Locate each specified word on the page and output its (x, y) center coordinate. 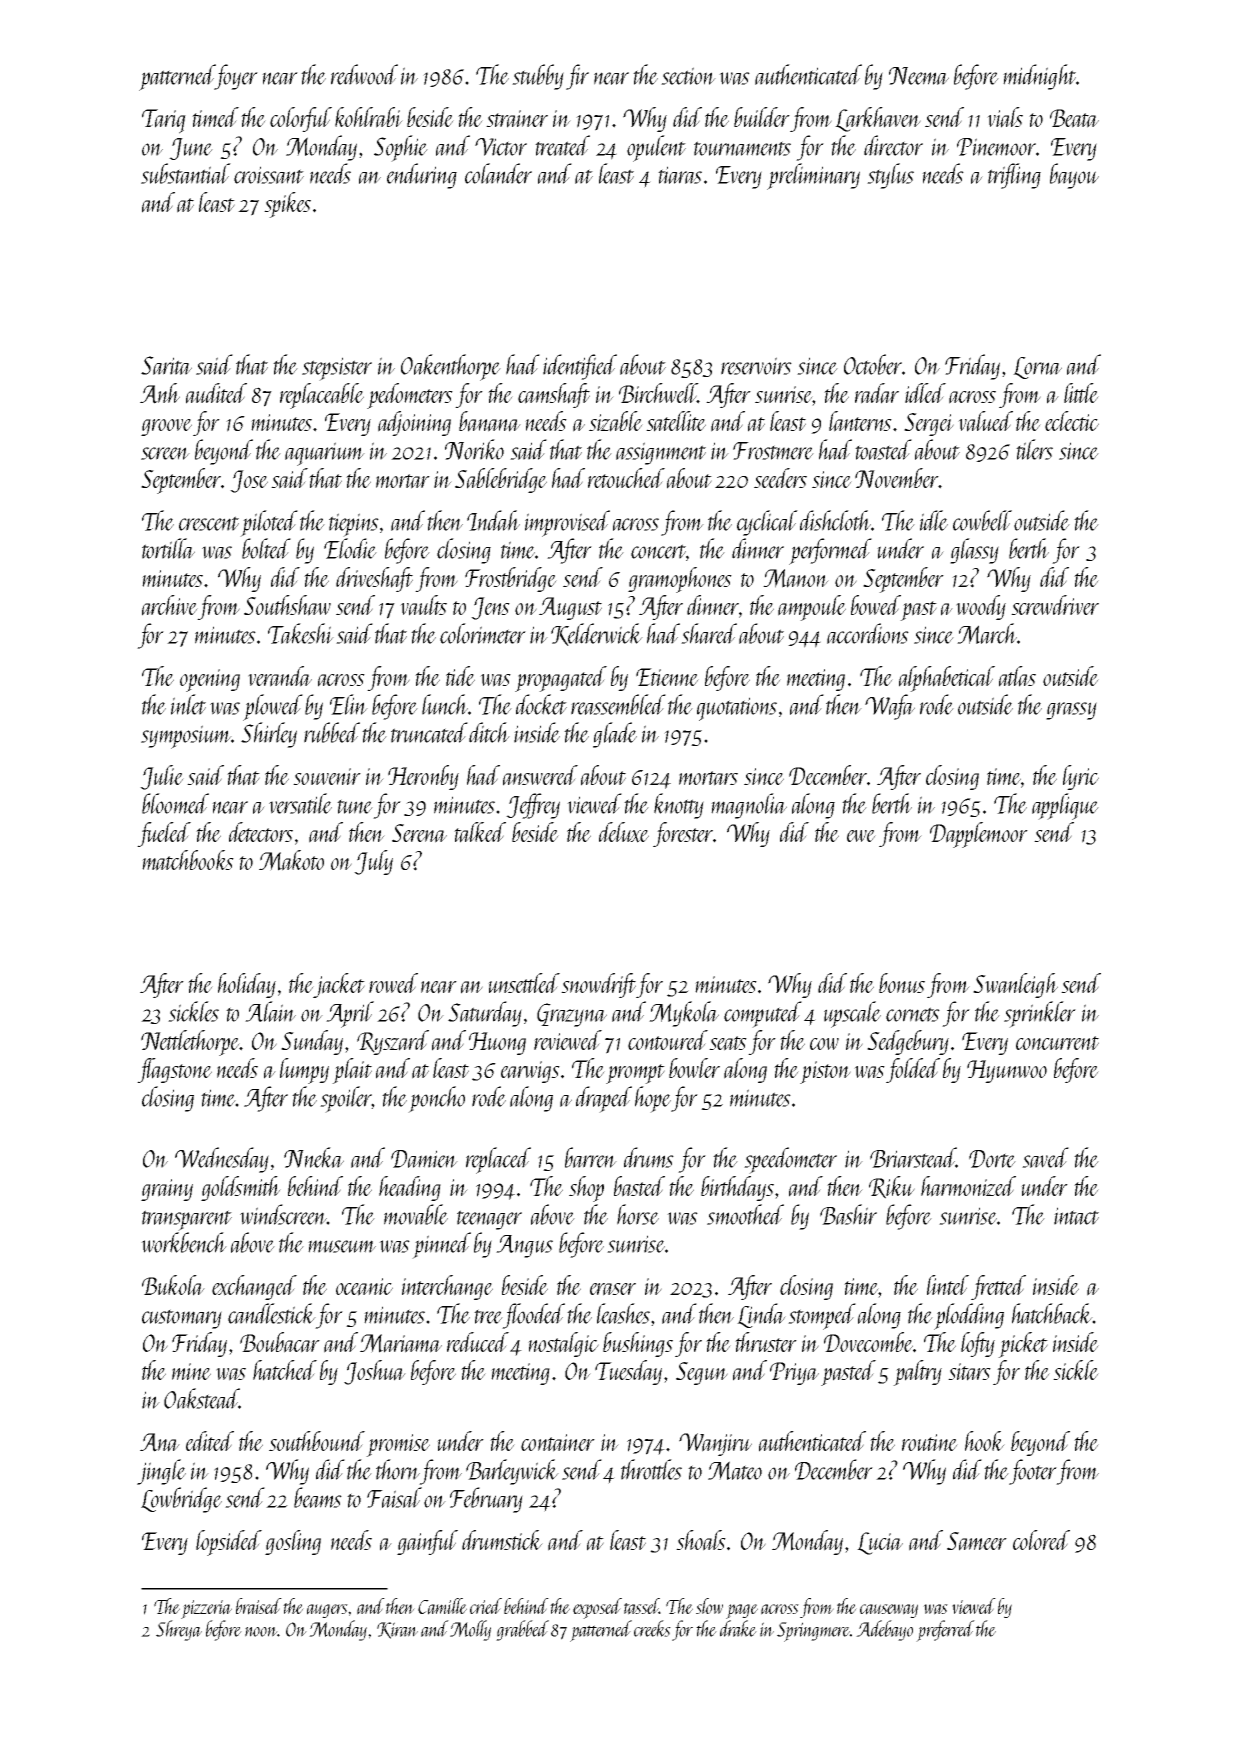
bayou (1074, 176)
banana (490, 421)
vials (1005, 117)
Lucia (880, 1543)
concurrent (1057, 1043)
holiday (247, 985)
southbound (317, 1441)
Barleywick (512, 1472)
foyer (236, 77)
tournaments (742, 148)
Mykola (684, 1014)
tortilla (168, 548)
